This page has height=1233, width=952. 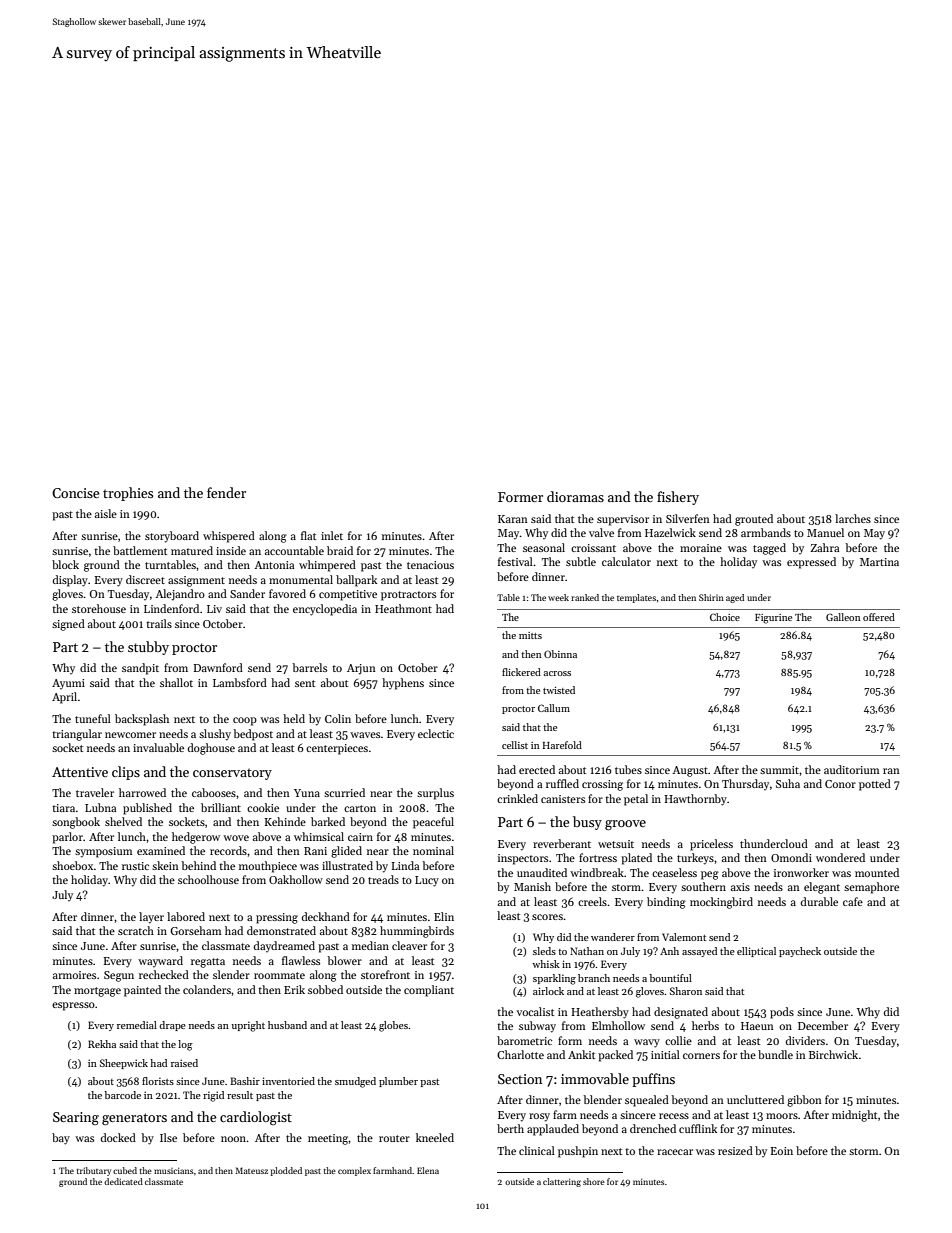 What do you see at coordinates (575, 496) in the page?
I see `dioramas` at bounding box center [575, 496].
